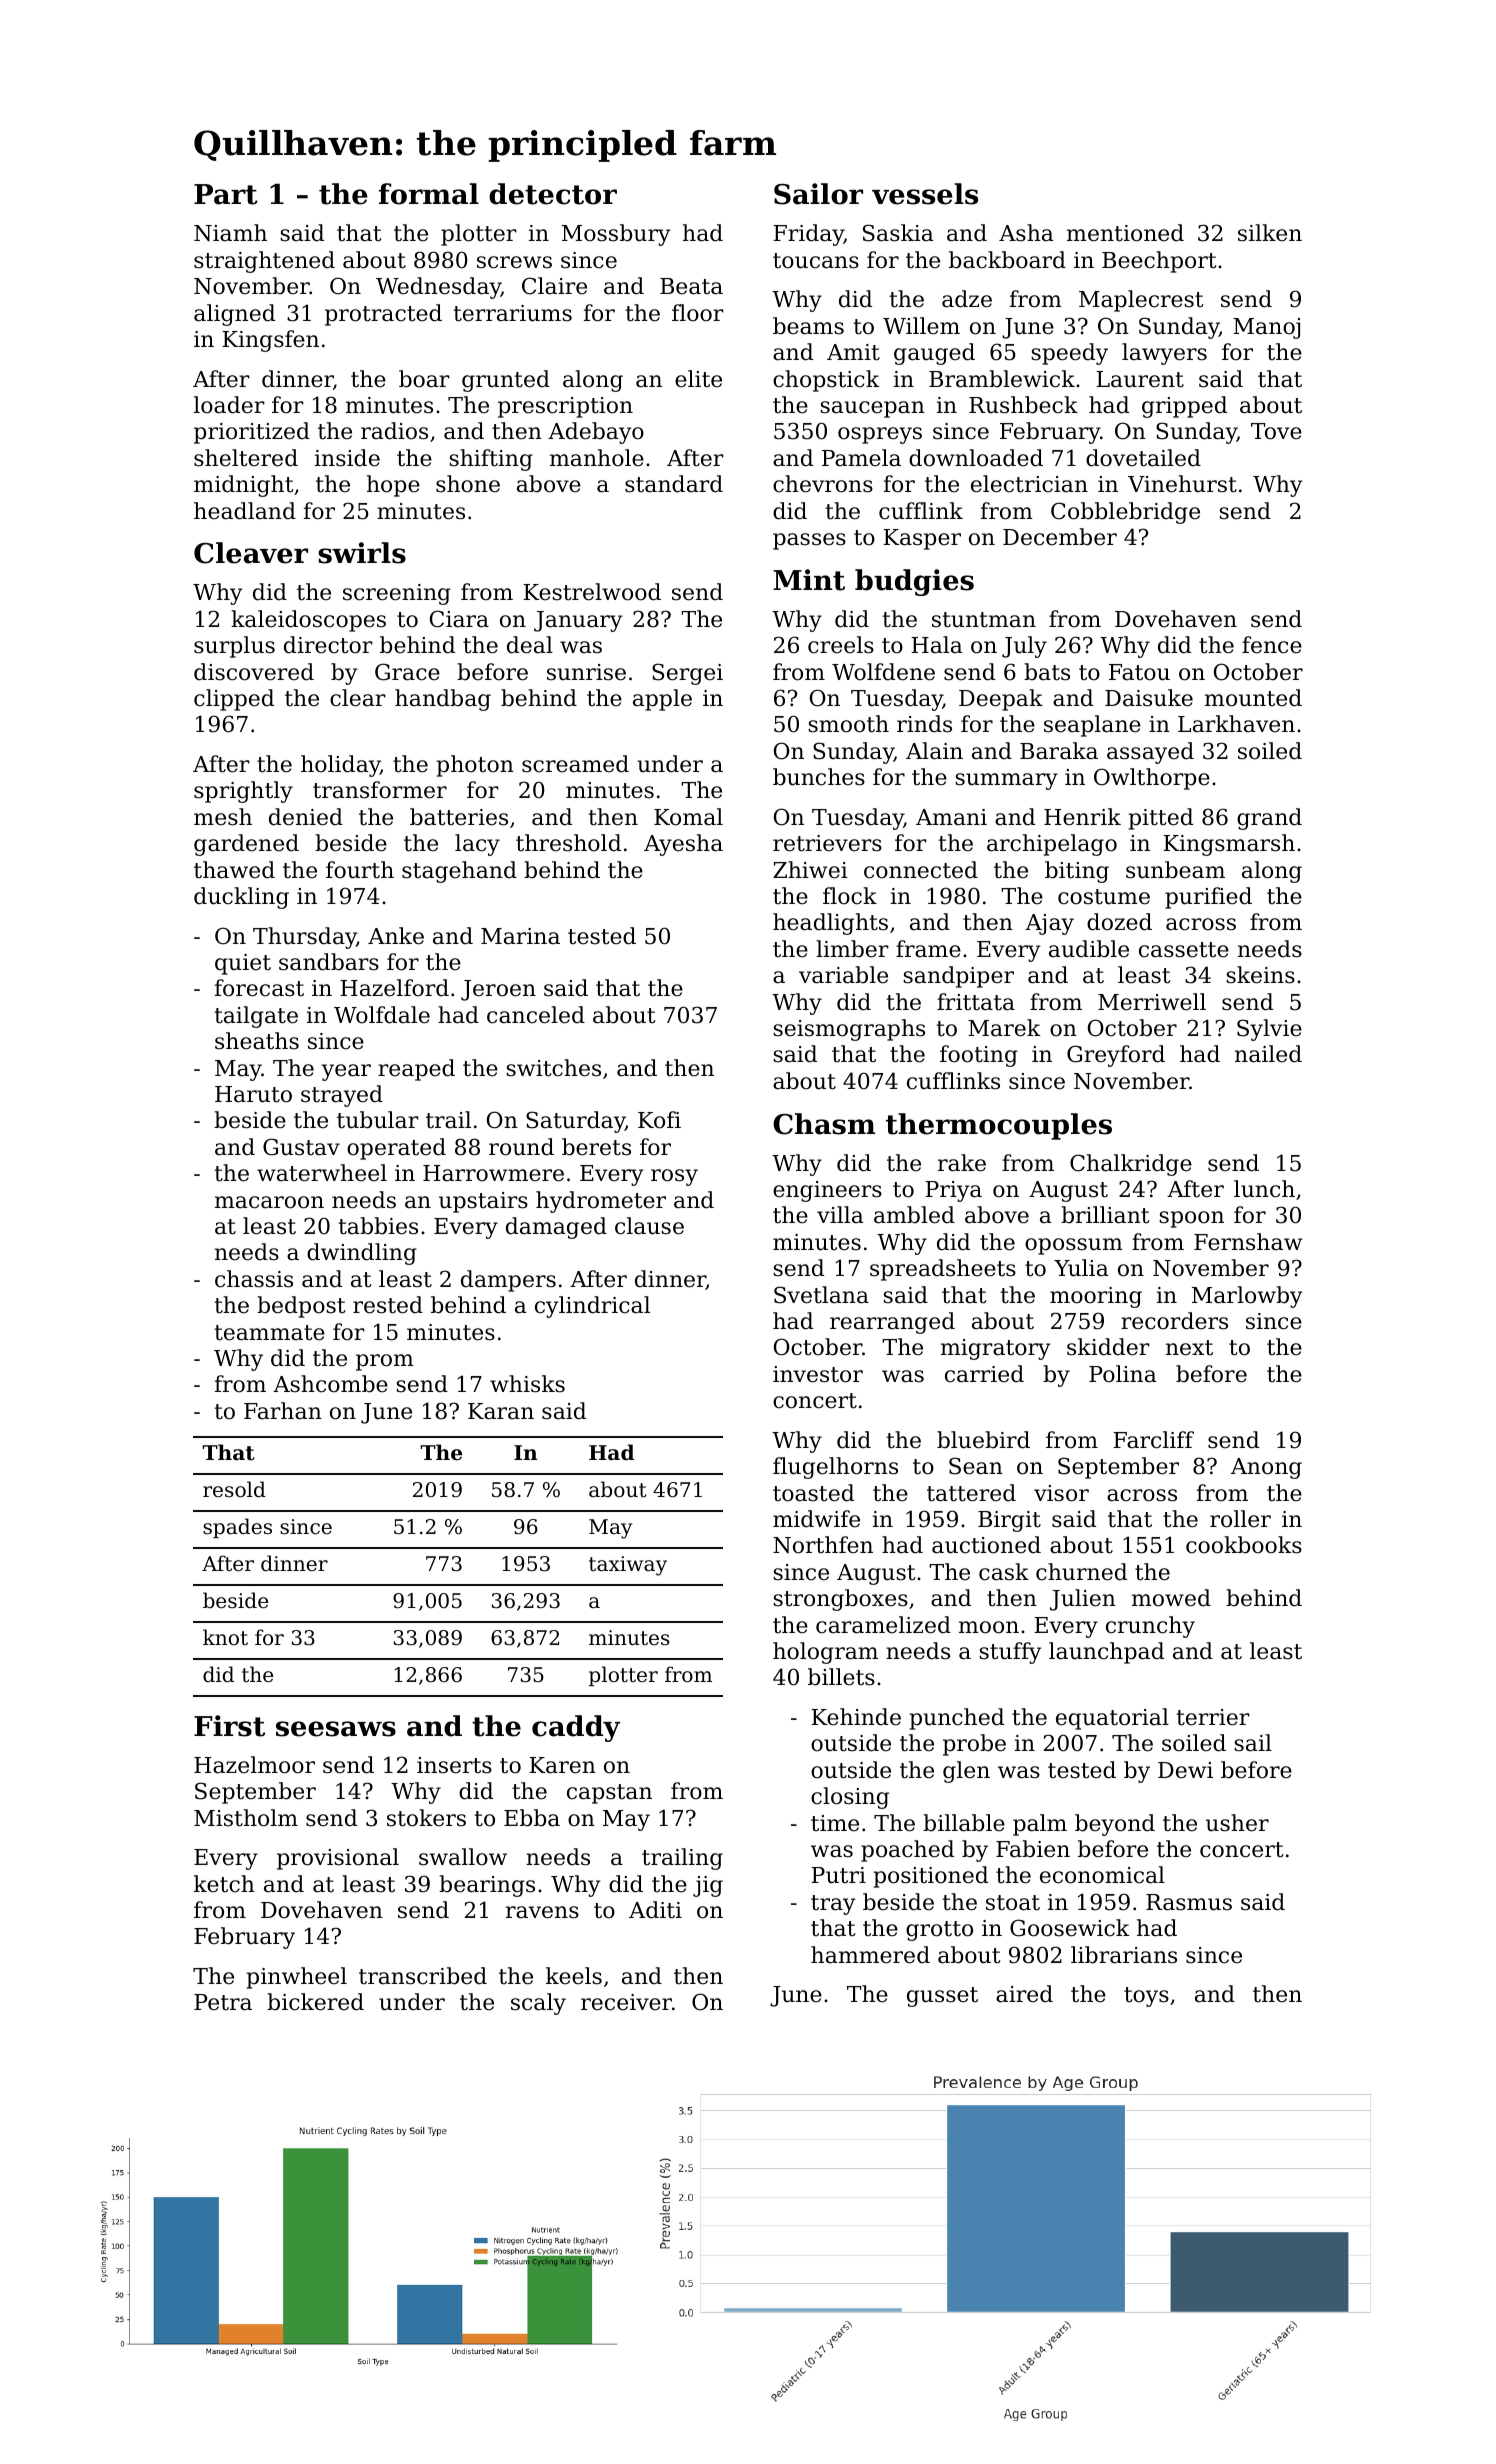 The height and width of the screenshot is (2464, 1496). Describe the element at coordinates (816, 261) in the screenshot. I see `toucans` at that location.
